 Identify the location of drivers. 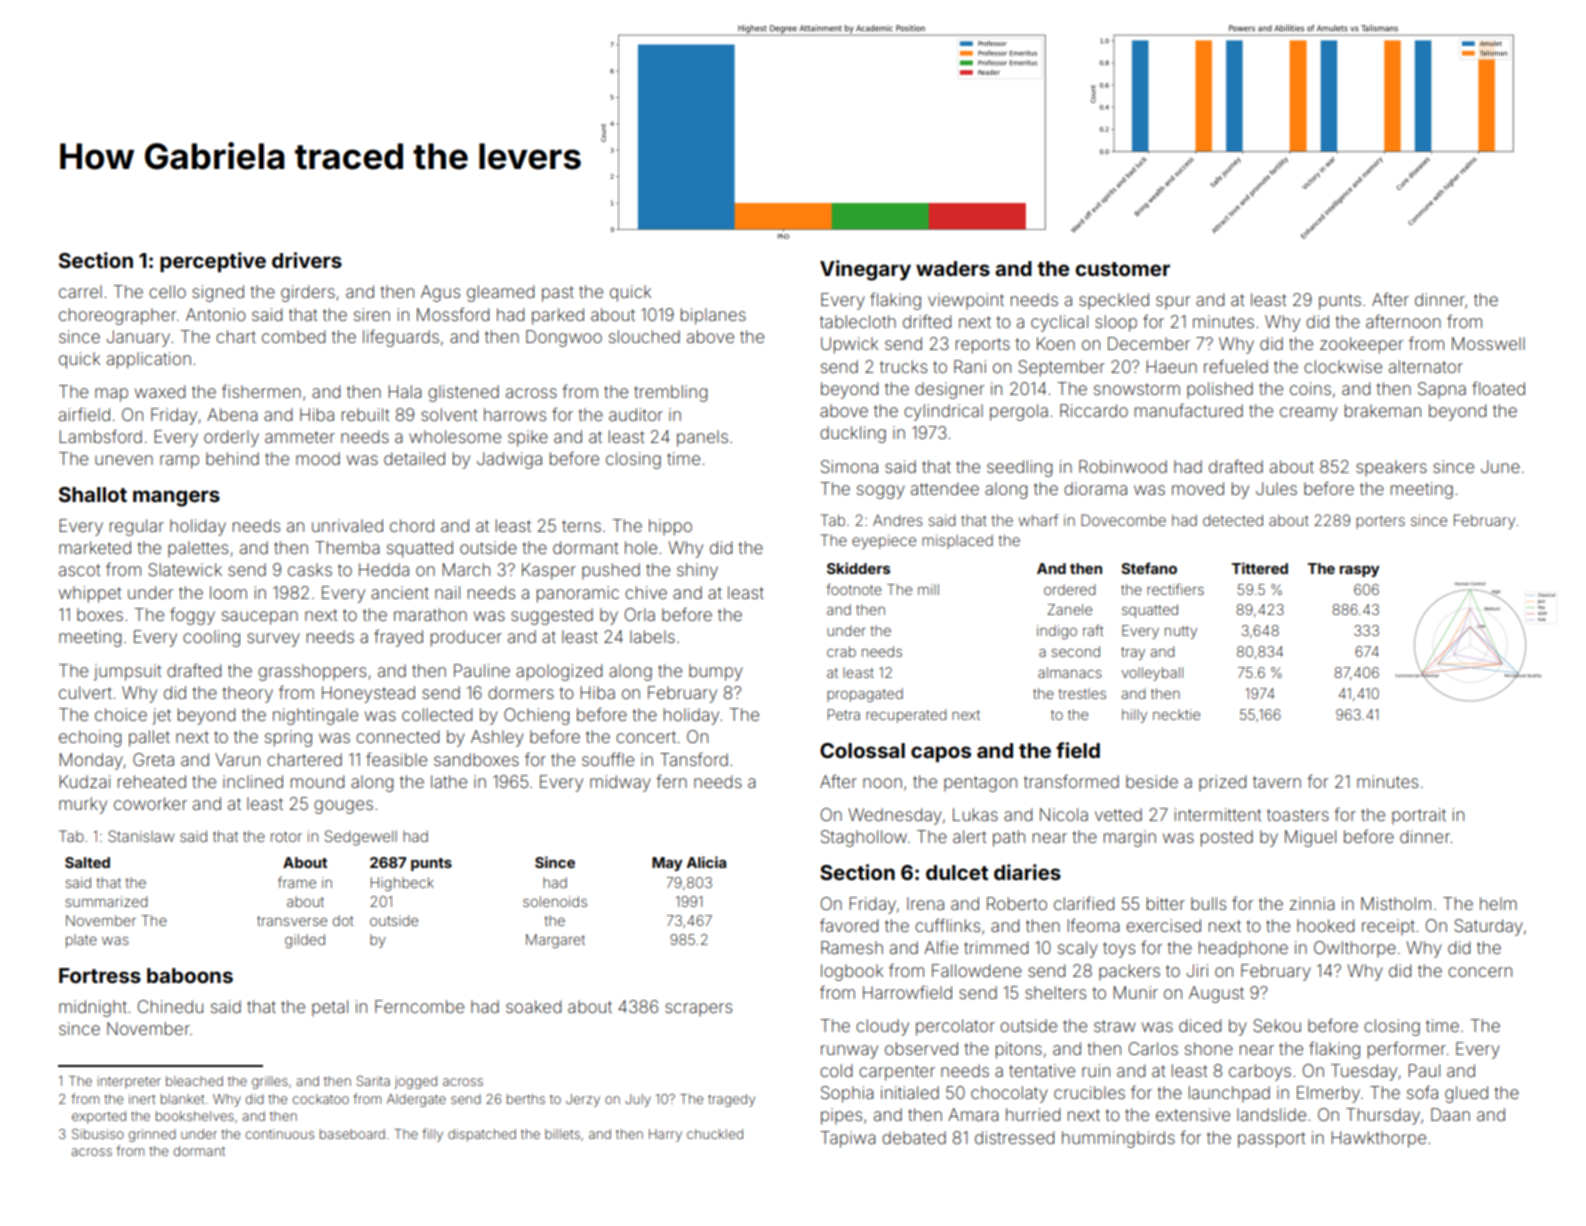
(307, 260).
